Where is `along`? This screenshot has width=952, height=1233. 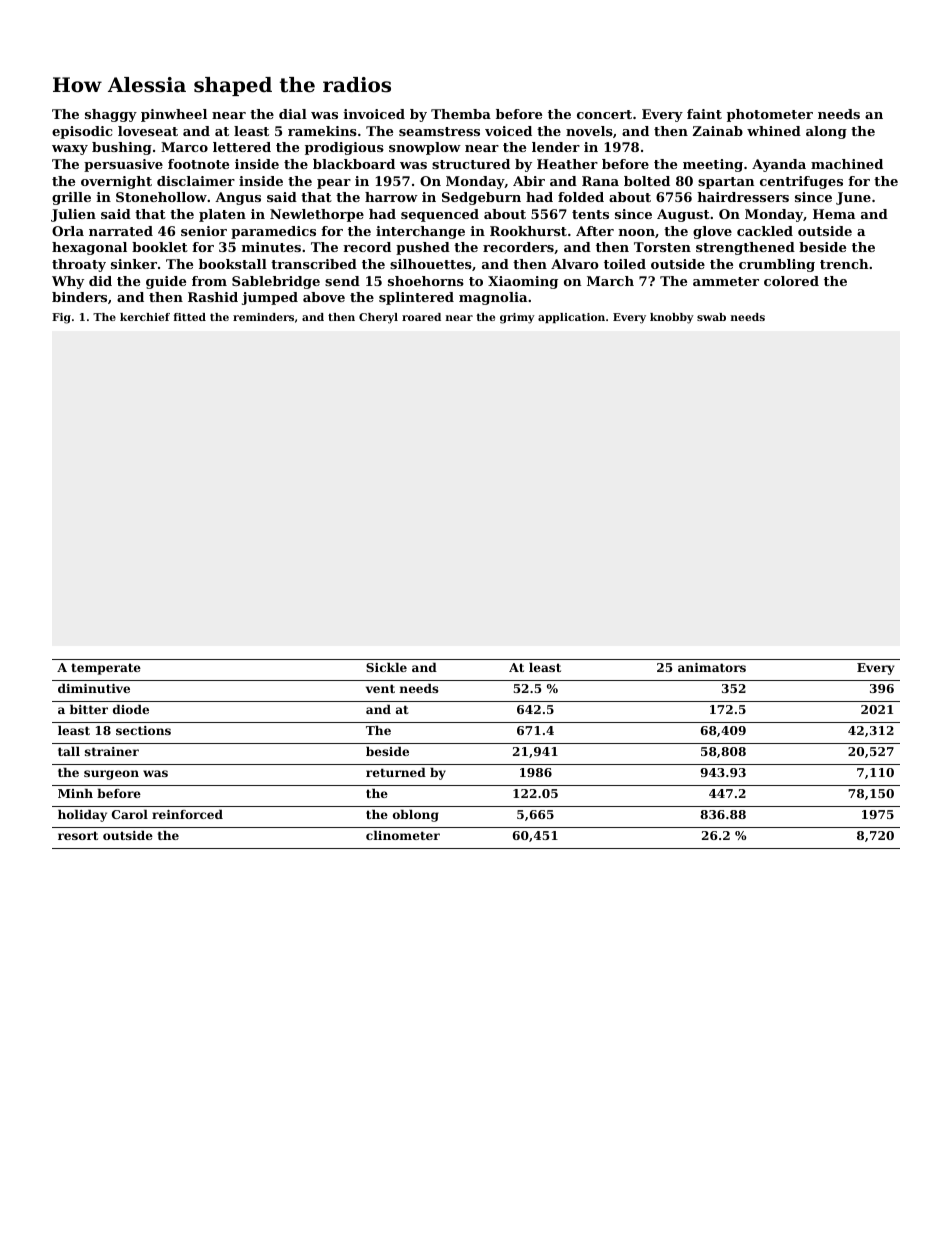 along is located at coordinates (826, 132).
